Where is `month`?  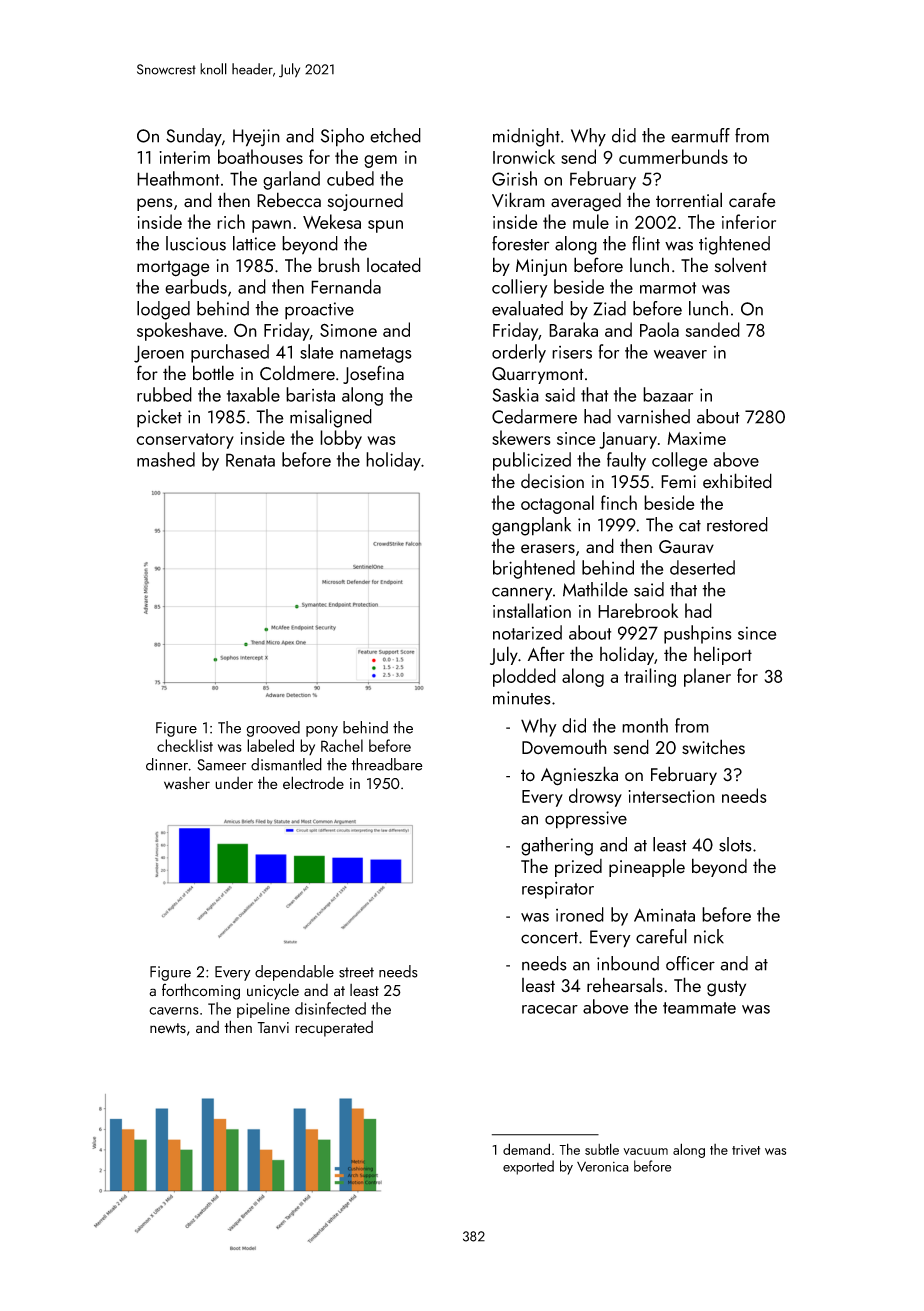
month is located at coordinates (645, 725).
